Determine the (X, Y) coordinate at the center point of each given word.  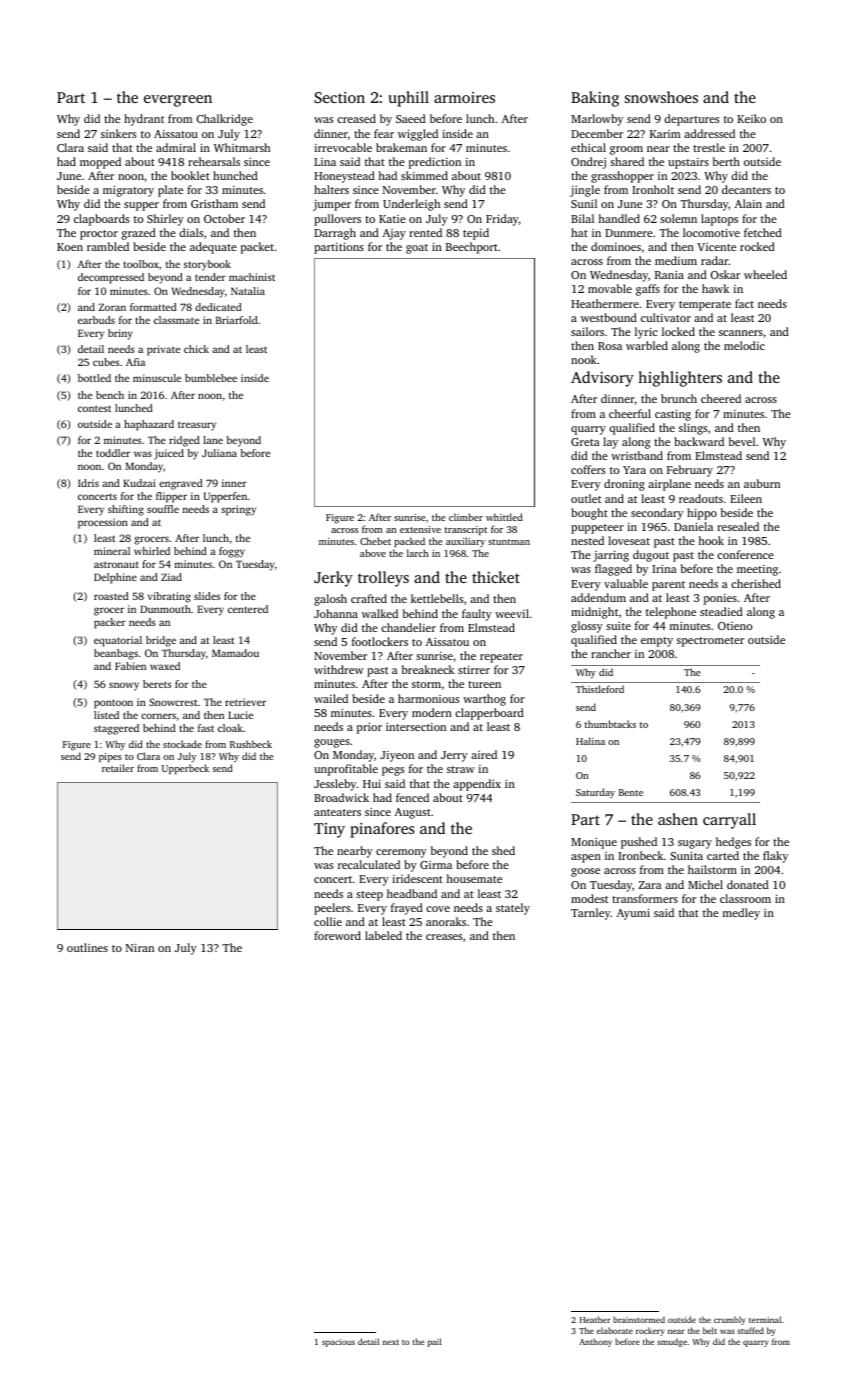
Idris (88, 483)
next (391, 1342)
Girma (436, 865)
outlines (87, 947)
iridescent (417, 878)
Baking (595, 99)
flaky (775, 857)
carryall (729, 821)
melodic (744, 345)
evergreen (178, 101)
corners (158, 716)
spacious (338, 1343)
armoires (464, 97)
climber (466, 517)
